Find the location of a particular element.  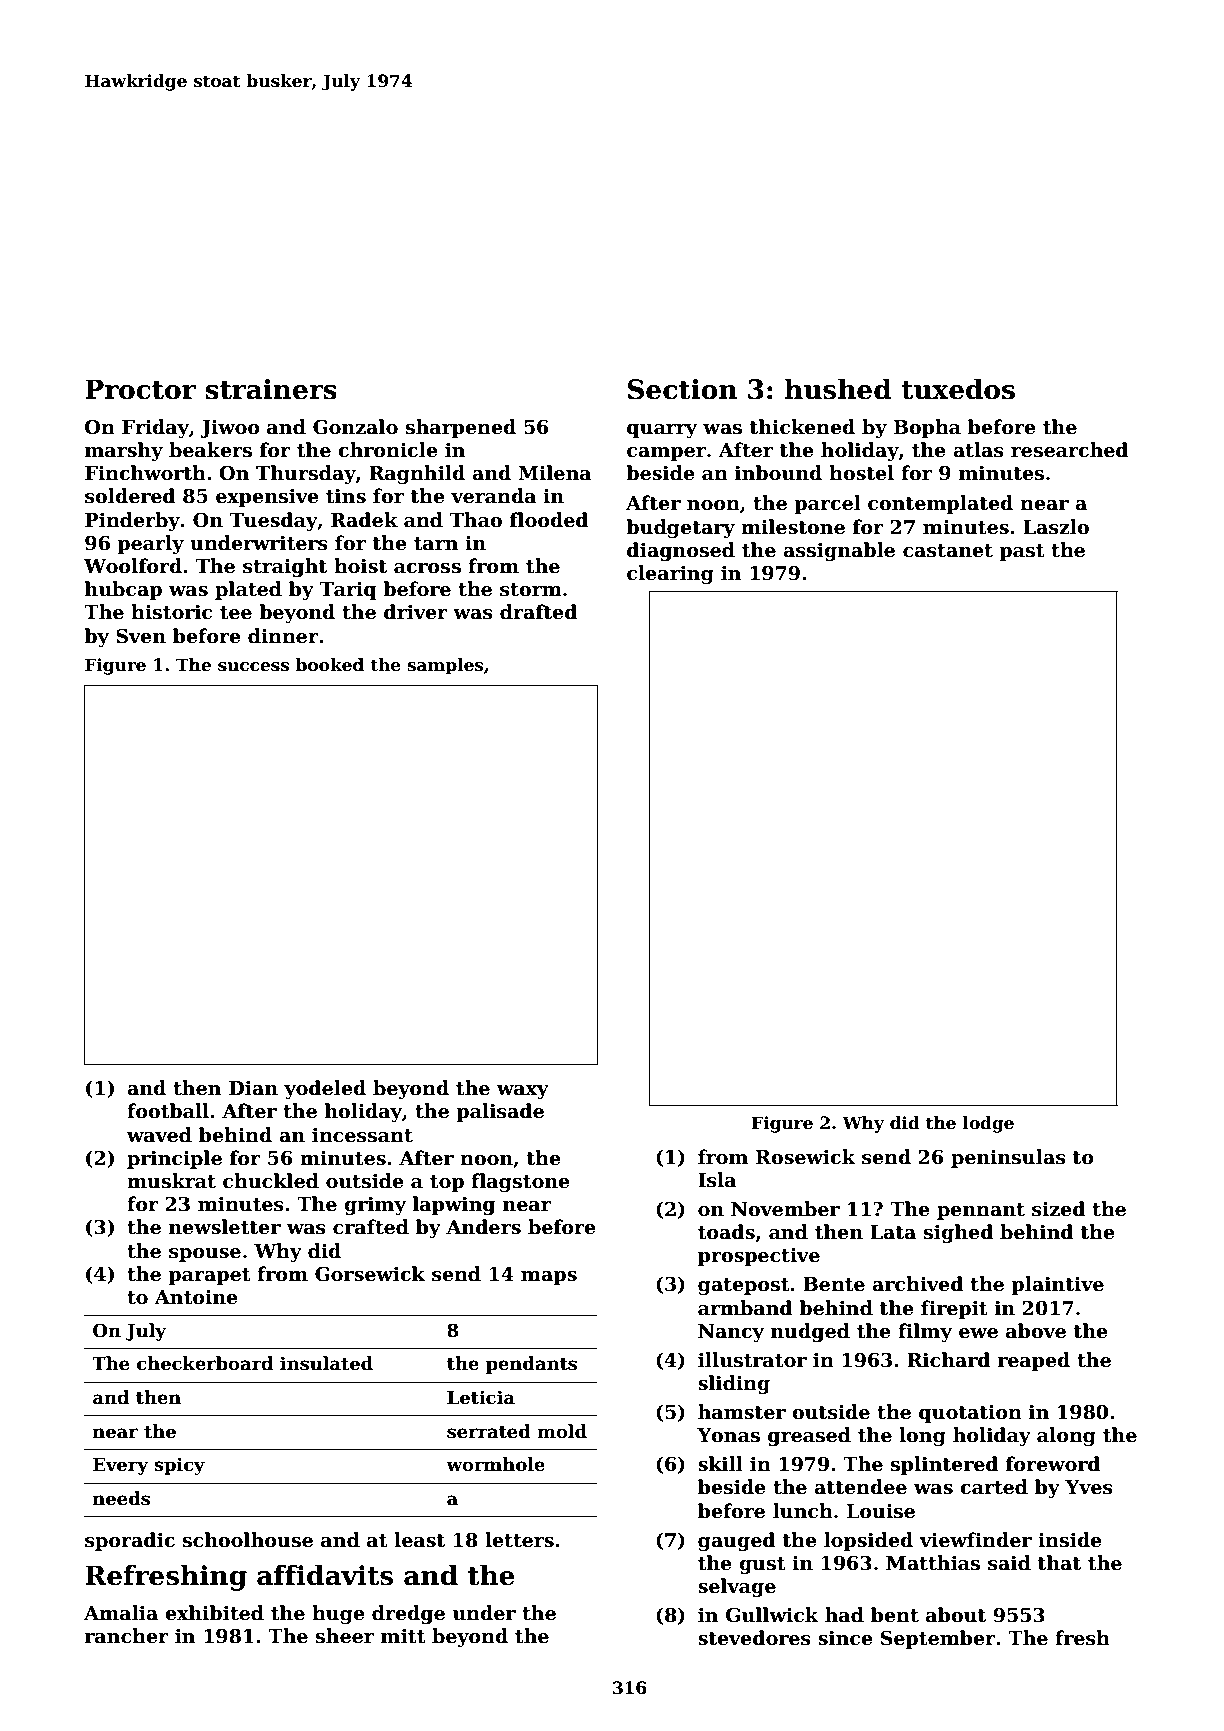

castanet is located at coordinates (948, 551).
